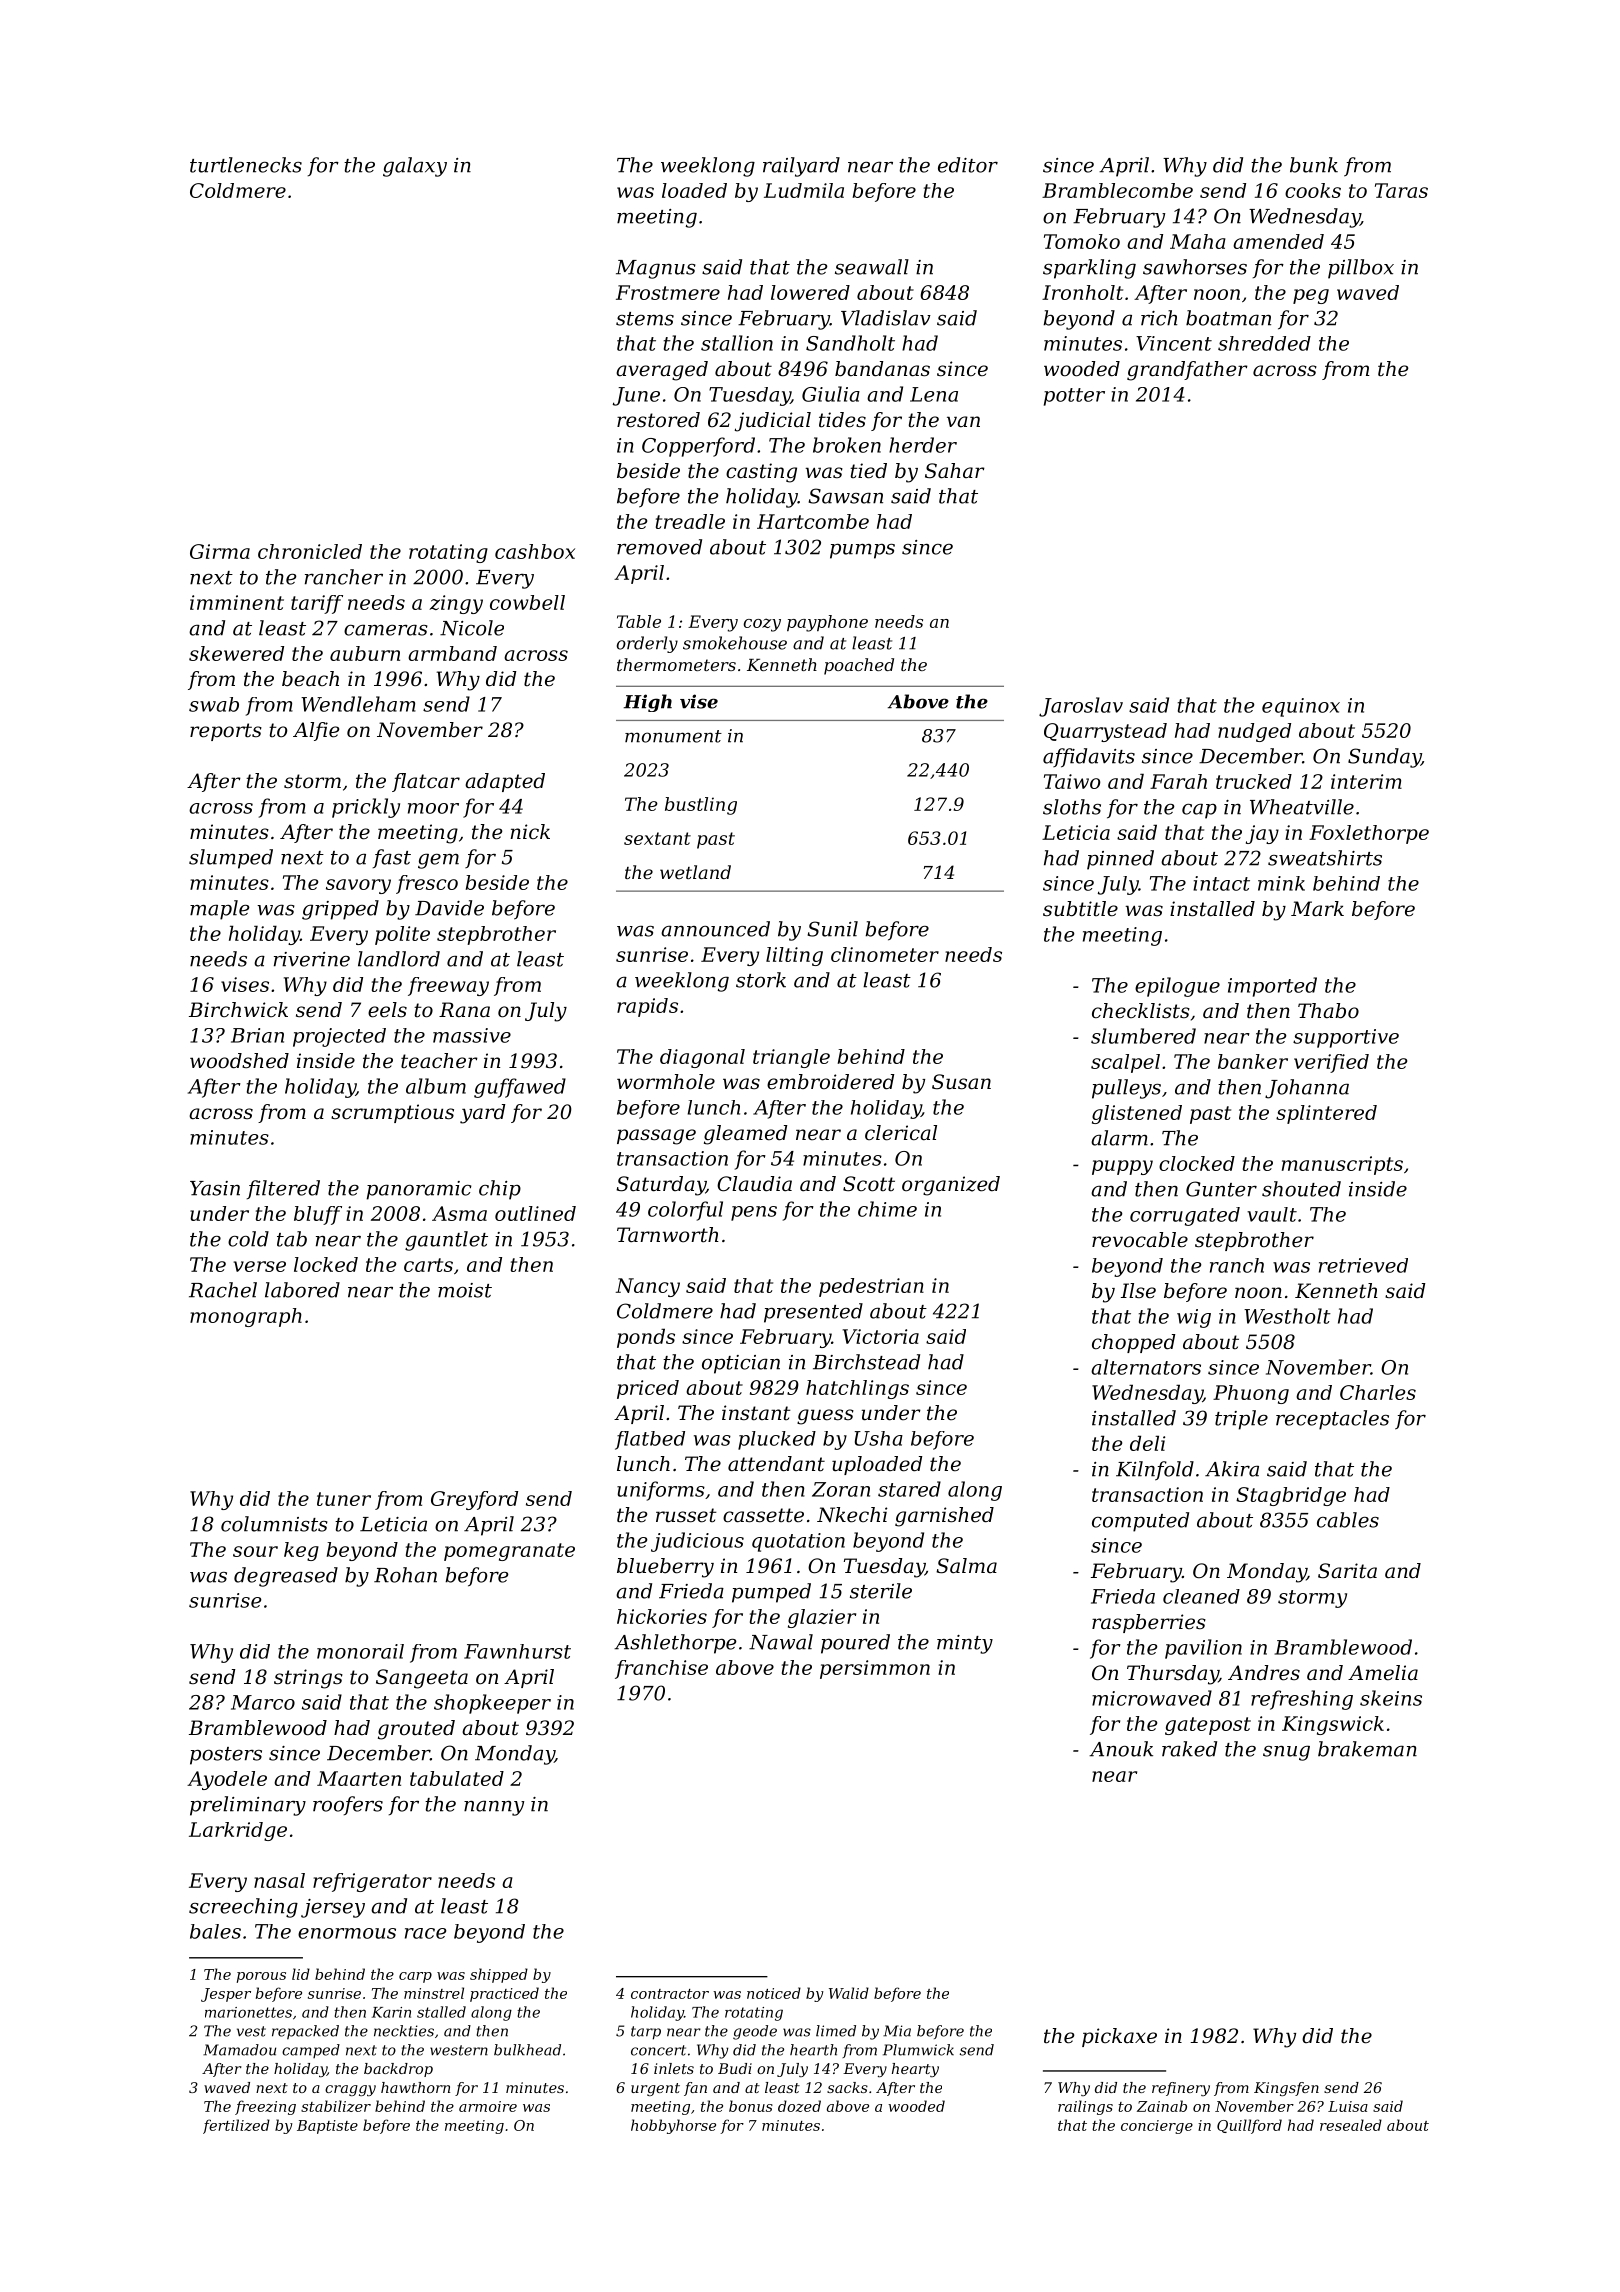  What do you see at coordinates (661, 1186) in the screenshot?
I see `Saturday` at bounding box center [661, 1186].
